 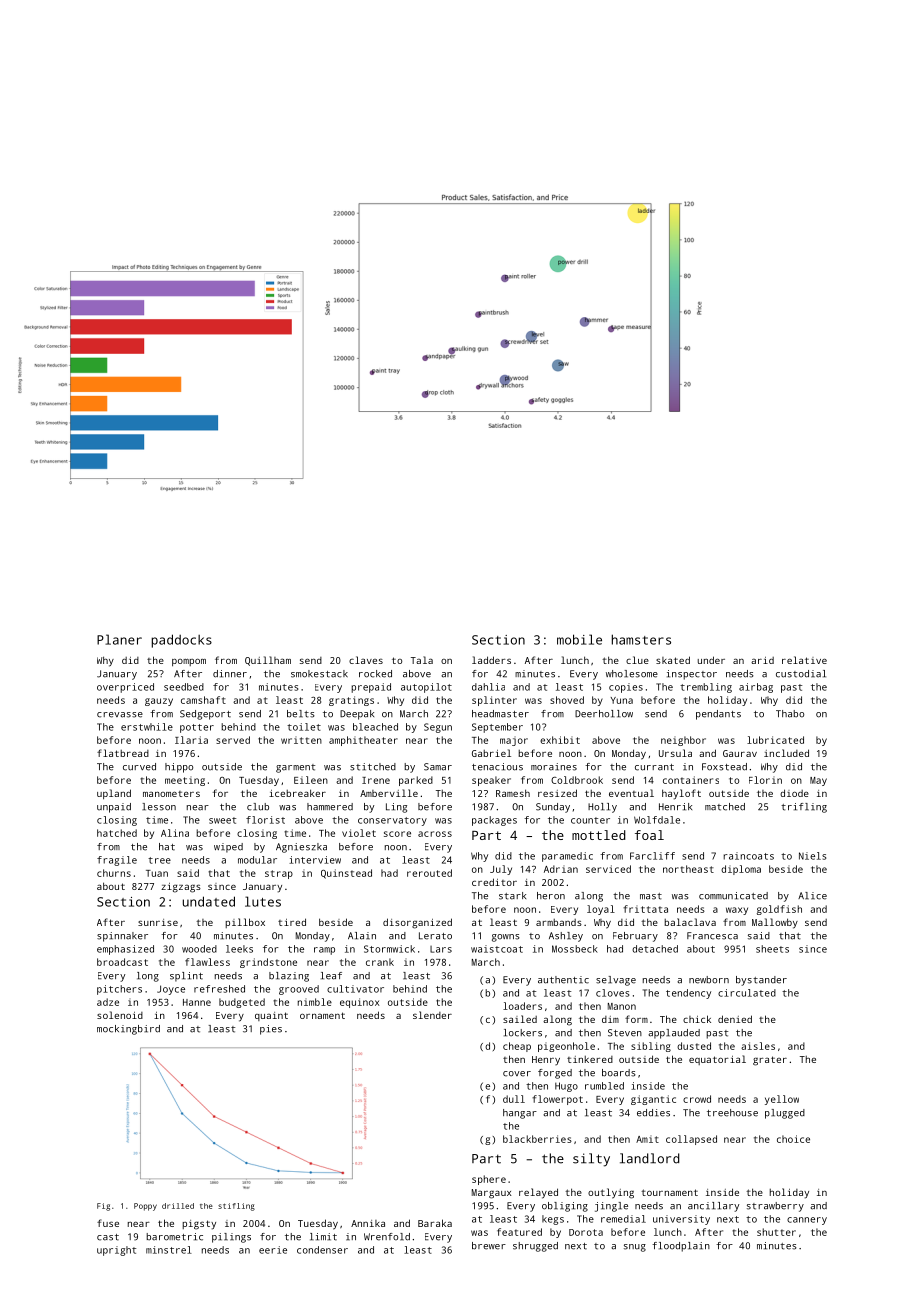 I want to click on pendants, so click(x=718, y=715).
